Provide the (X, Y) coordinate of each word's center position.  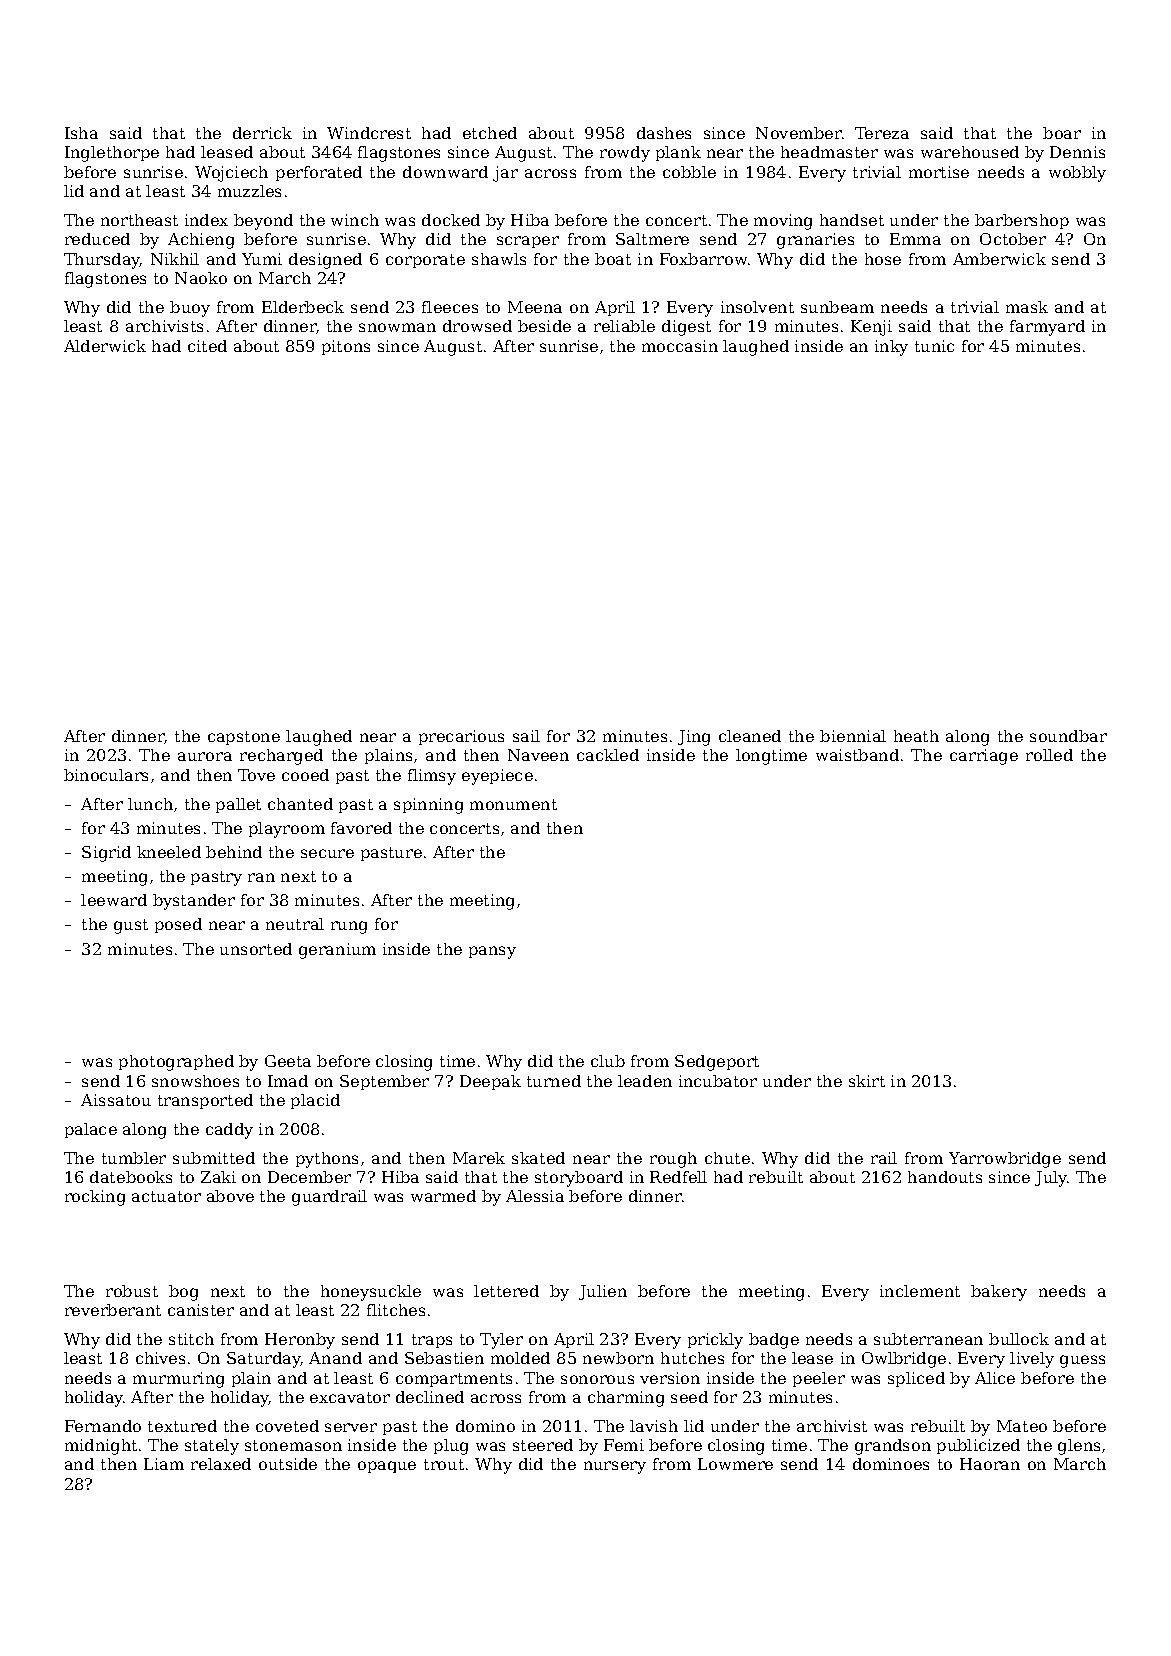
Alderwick (105, 346)
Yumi (262, 259)
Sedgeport (717, 1063)
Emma (915, 239)
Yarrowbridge (1005, 1160)
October (1013, 239)
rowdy (625, 154)
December (309, 1177)
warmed (443, 1196)
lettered (506, 1291)
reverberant (113, 1310)
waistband (857, 755)
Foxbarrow (703, 259)
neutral (295, 924)
